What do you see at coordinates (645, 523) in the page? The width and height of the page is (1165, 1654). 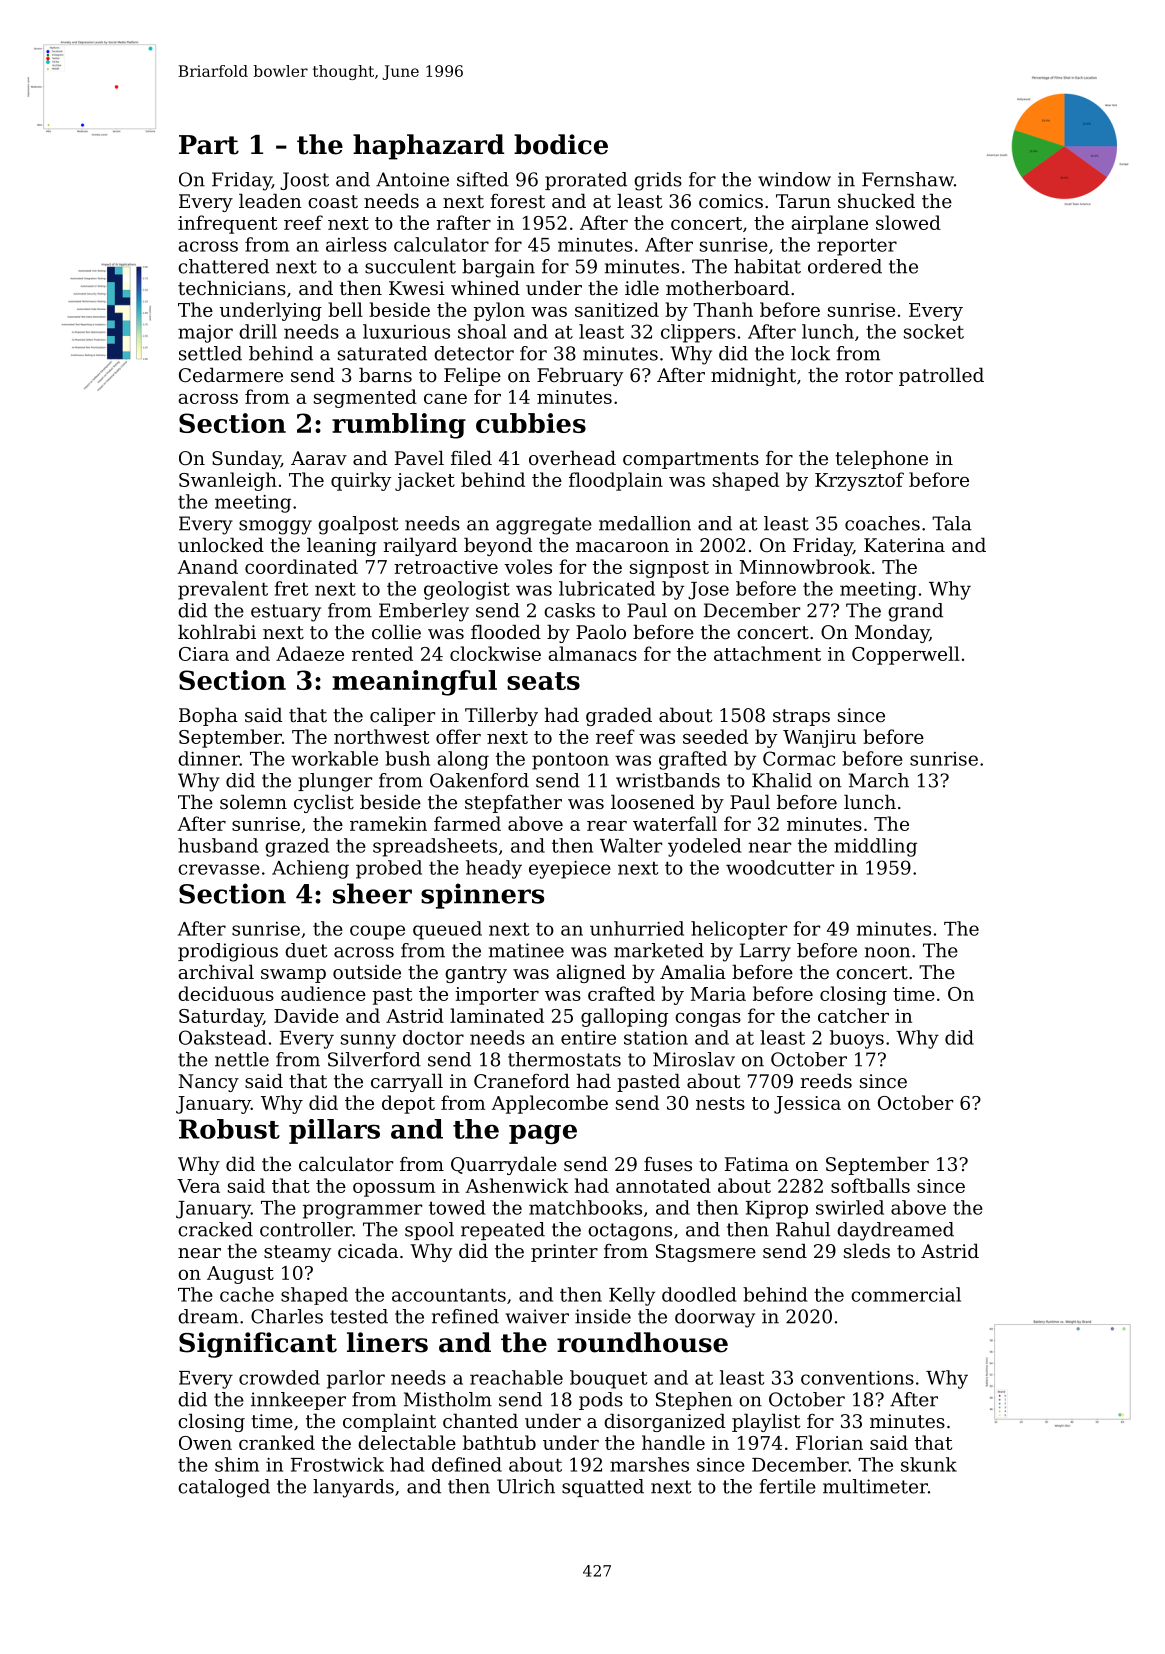 I see `medallion` at bounding box center [645, 523].
